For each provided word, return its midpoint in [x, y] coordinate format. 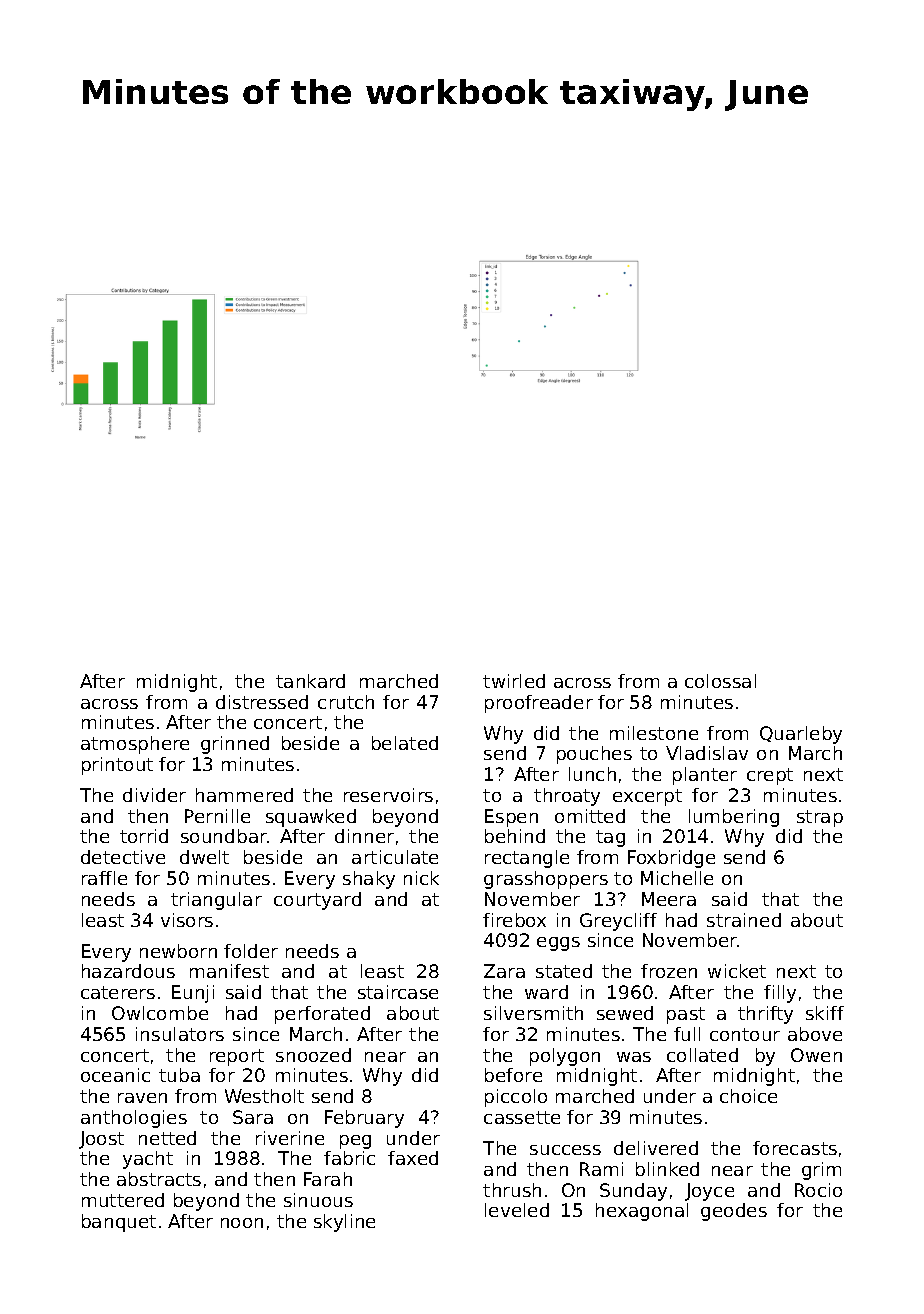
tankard [310, 681]
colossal [720, 681]
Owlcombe [160, 1013]
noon [242, 1223]
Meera [669, 899]
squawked [311, 818]
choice [748, 1096]
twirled [514, 681]
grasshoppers [546, 880]
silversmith [533, 1013]
